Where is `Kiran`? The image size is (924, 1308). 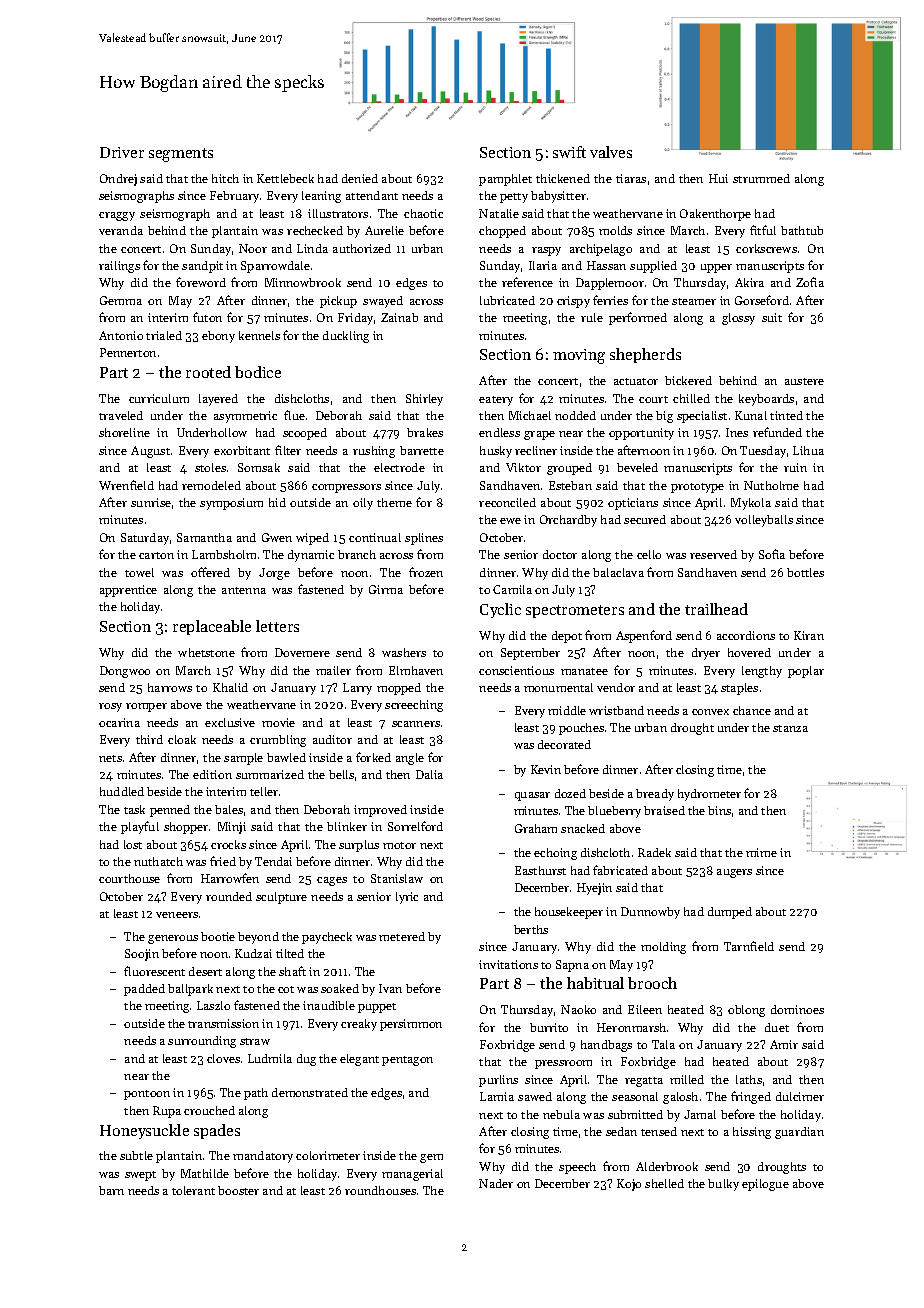
Kiran is located at coordinates (809, 635).
